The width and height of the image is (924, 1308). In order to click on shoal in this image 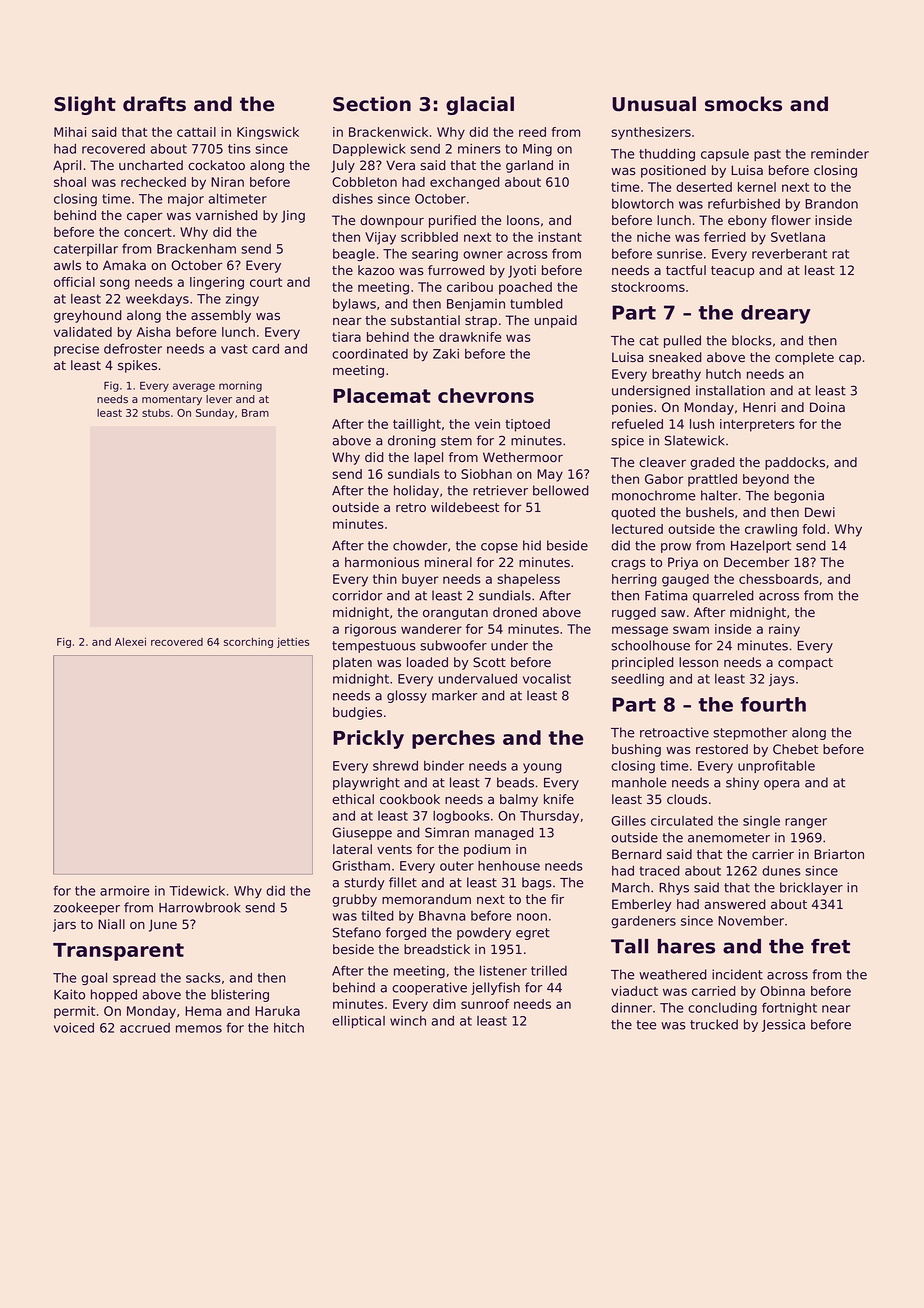, I will do `click(70, 182)`.
